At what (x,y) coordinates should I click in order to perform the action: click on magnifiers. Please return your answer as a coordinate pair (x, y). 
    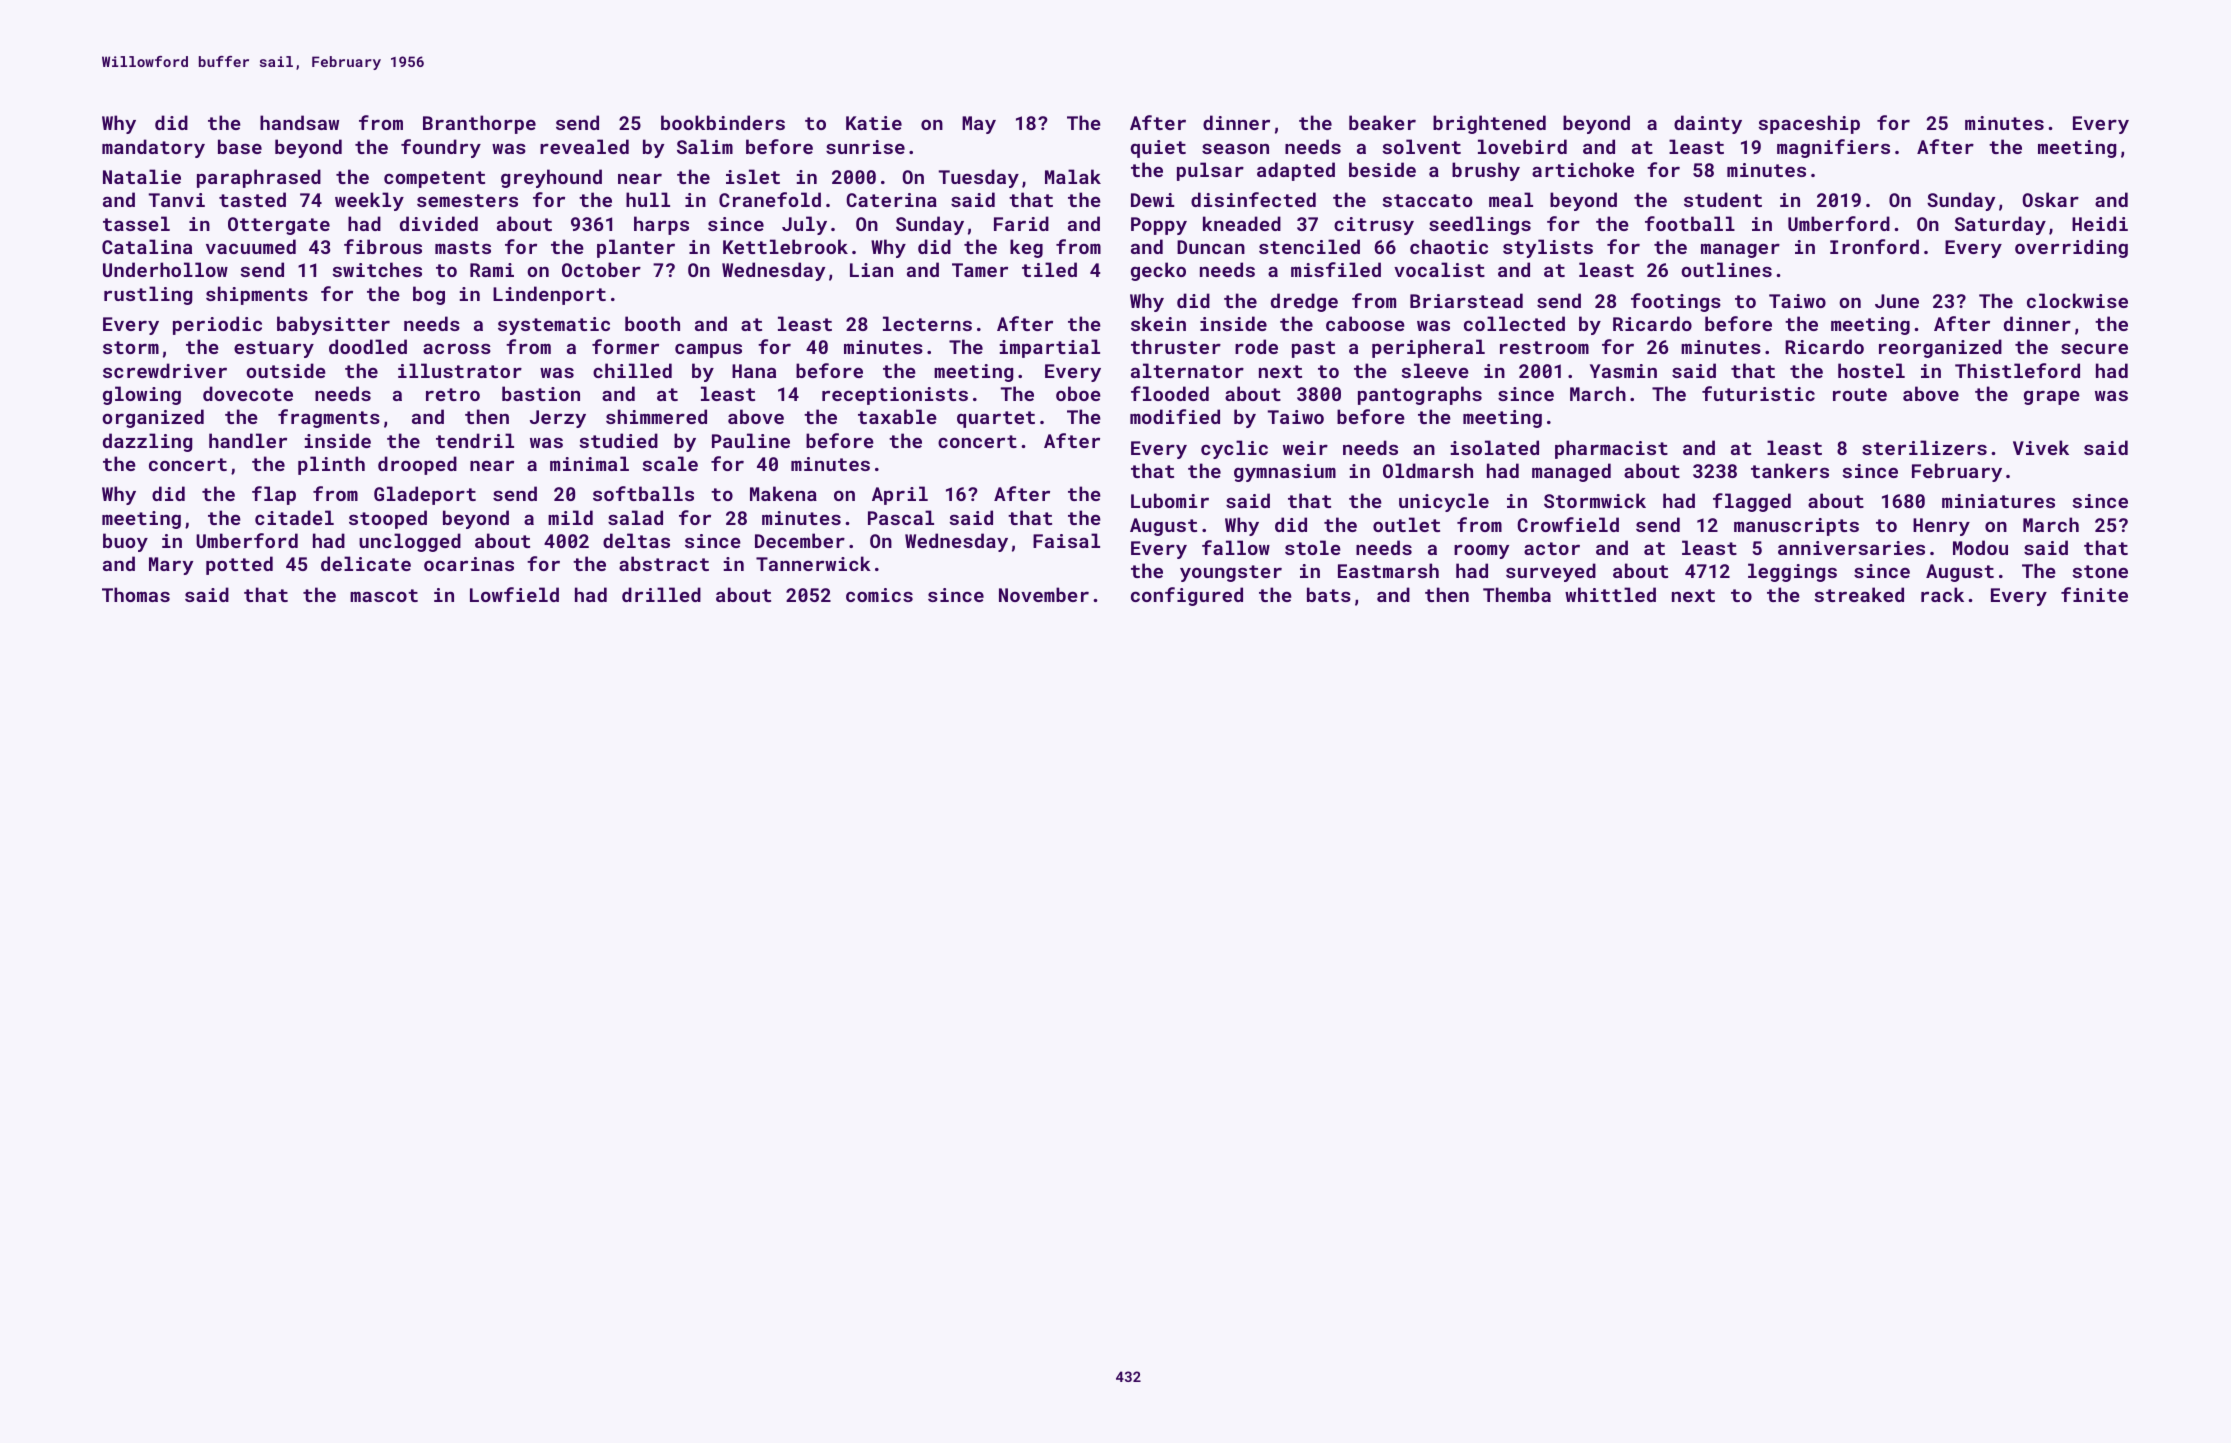
    Looking at the image, I should click on (1833, 148).
